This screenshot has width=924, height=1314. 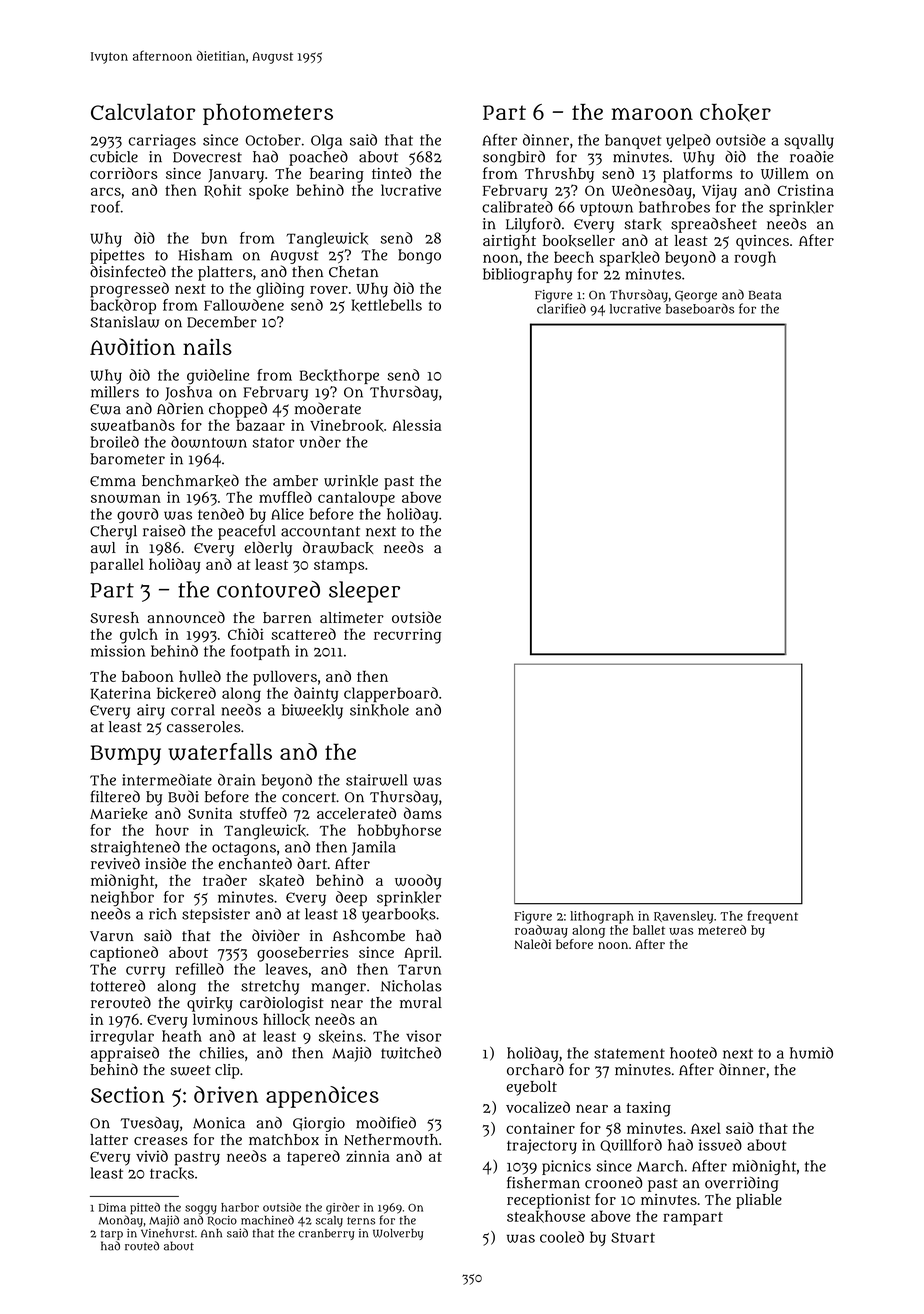 I want to click on baseboards, so click(x=700, y=308).
